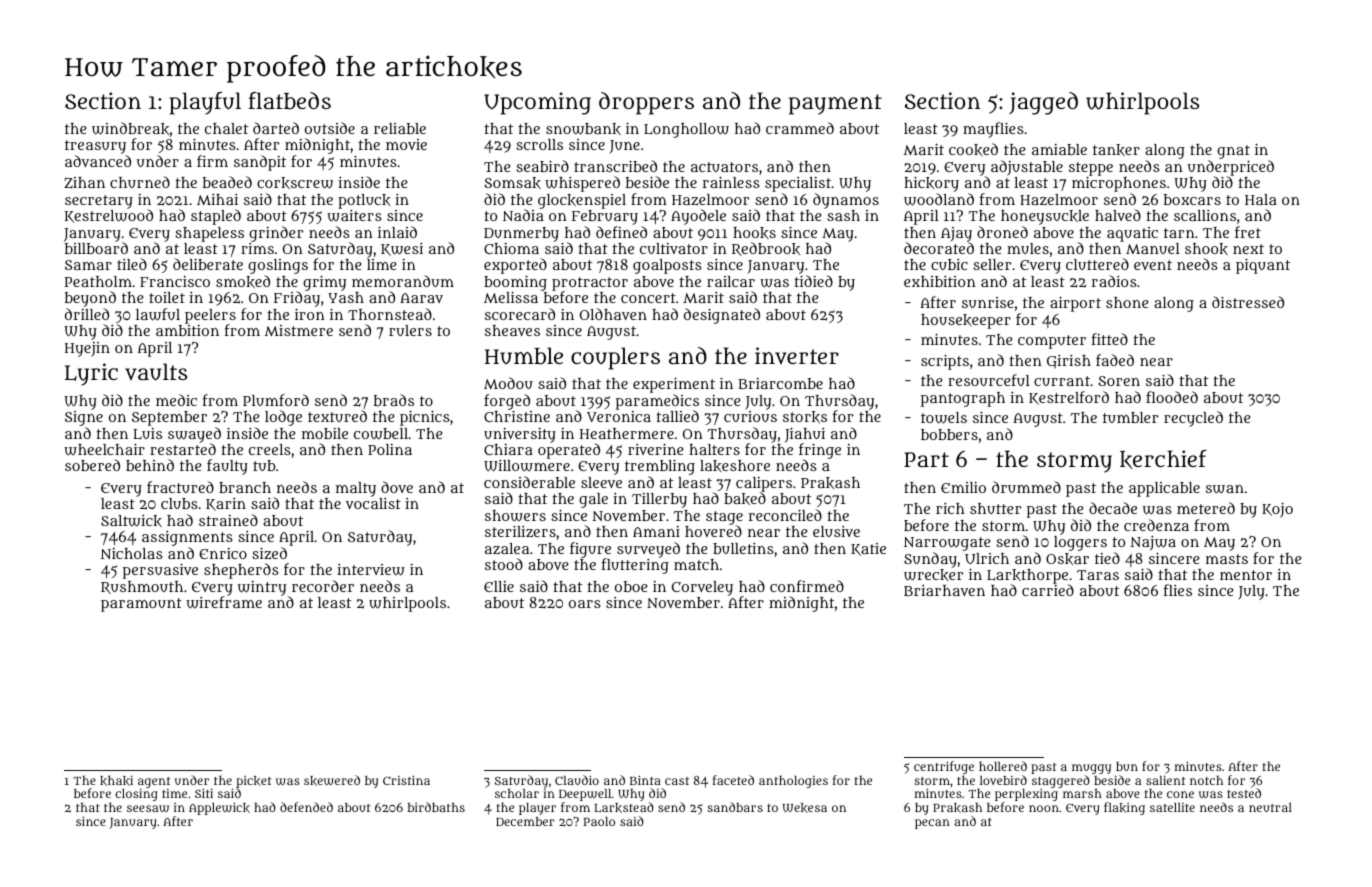  What do you see at coordinates (1069, 398) in the image?
I see `Kestrelford` at bounding box center [1069, 398].
